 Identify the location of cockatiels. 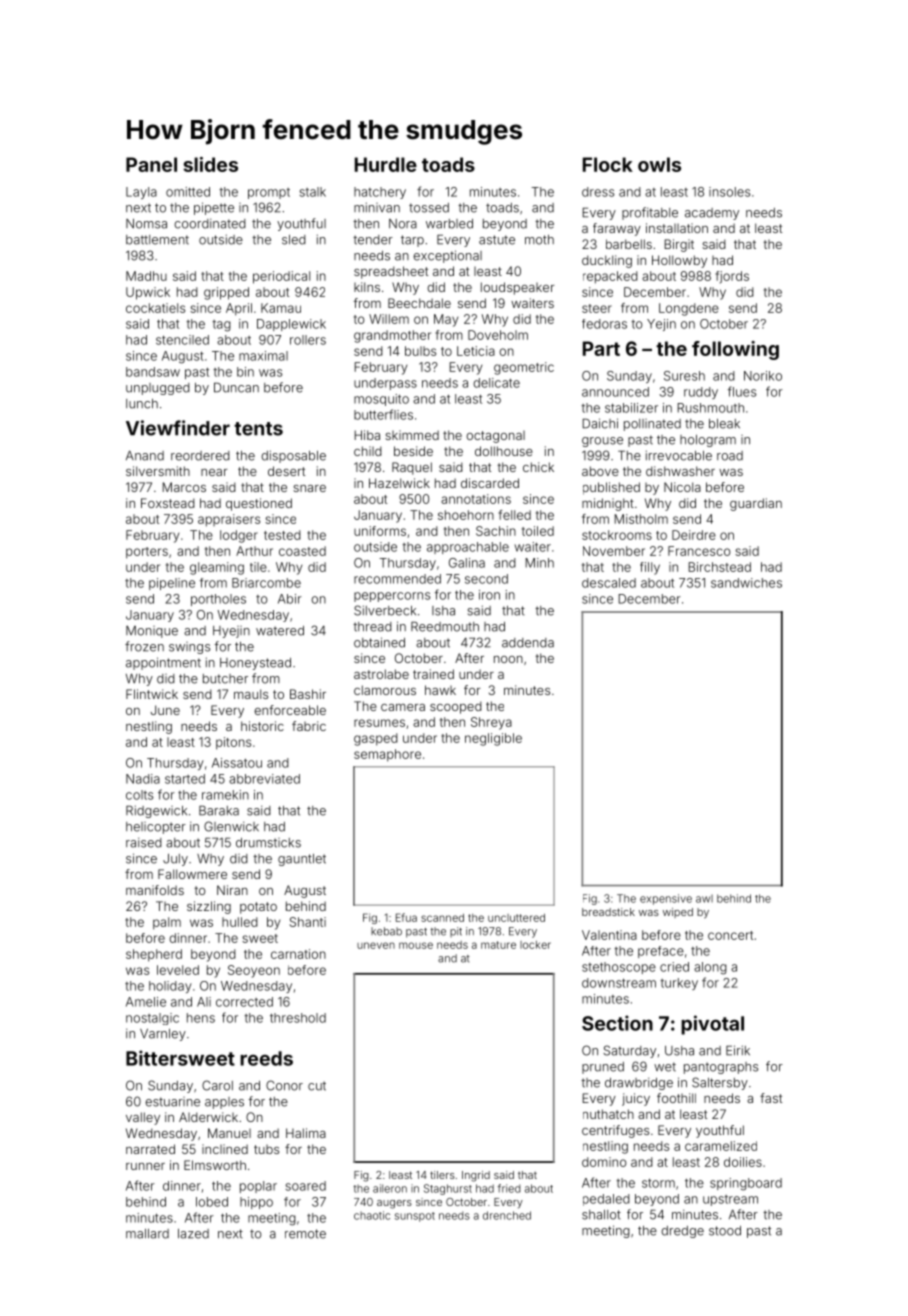
(155, 308).
